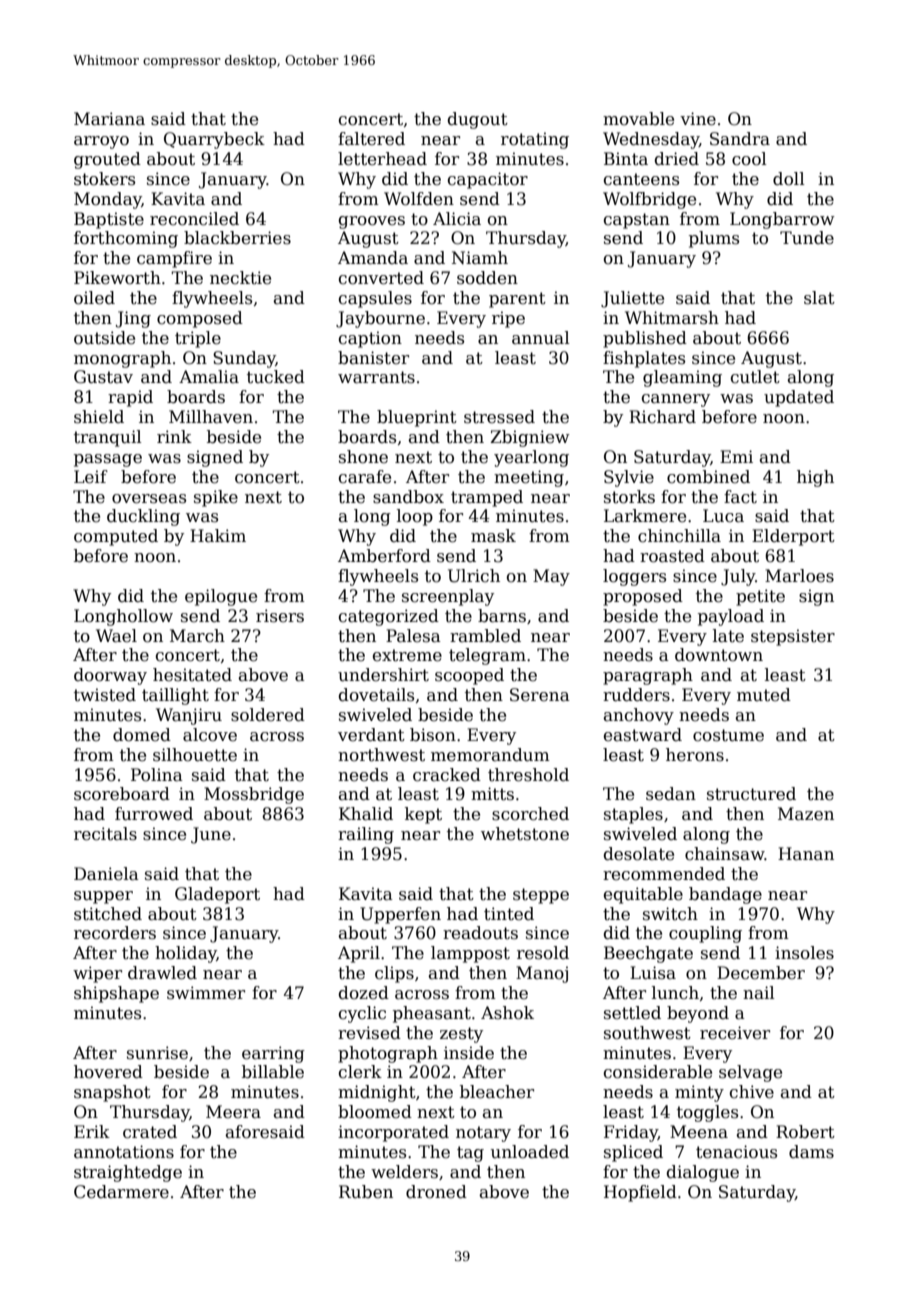 This document has height=1316, width=908. What do you see at coordinates (276, 377) in the document?
I see `tucked` at bounding box center [276, 377].
